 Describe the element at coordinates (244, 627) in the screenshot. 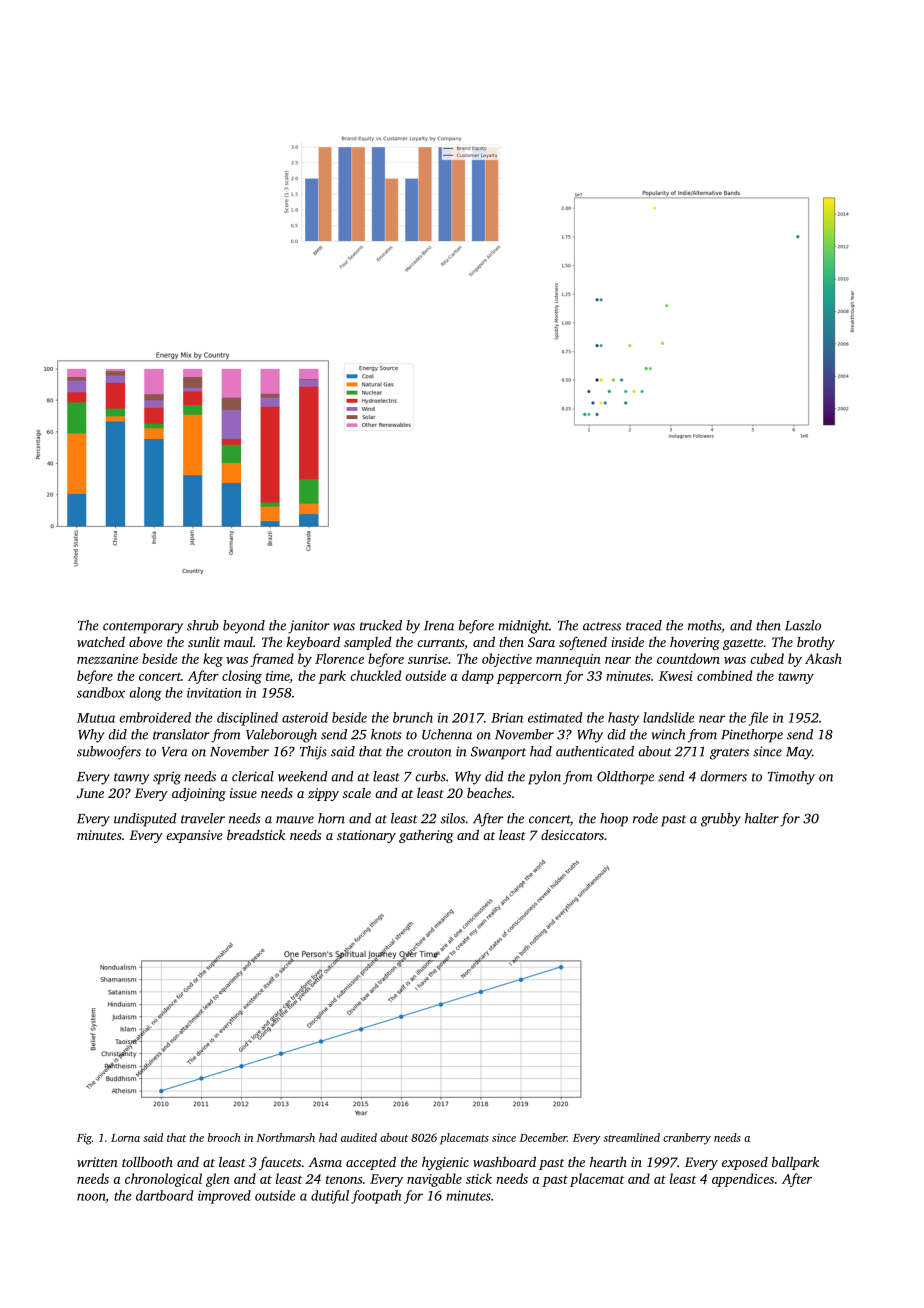

I see `beyond` at that location.
